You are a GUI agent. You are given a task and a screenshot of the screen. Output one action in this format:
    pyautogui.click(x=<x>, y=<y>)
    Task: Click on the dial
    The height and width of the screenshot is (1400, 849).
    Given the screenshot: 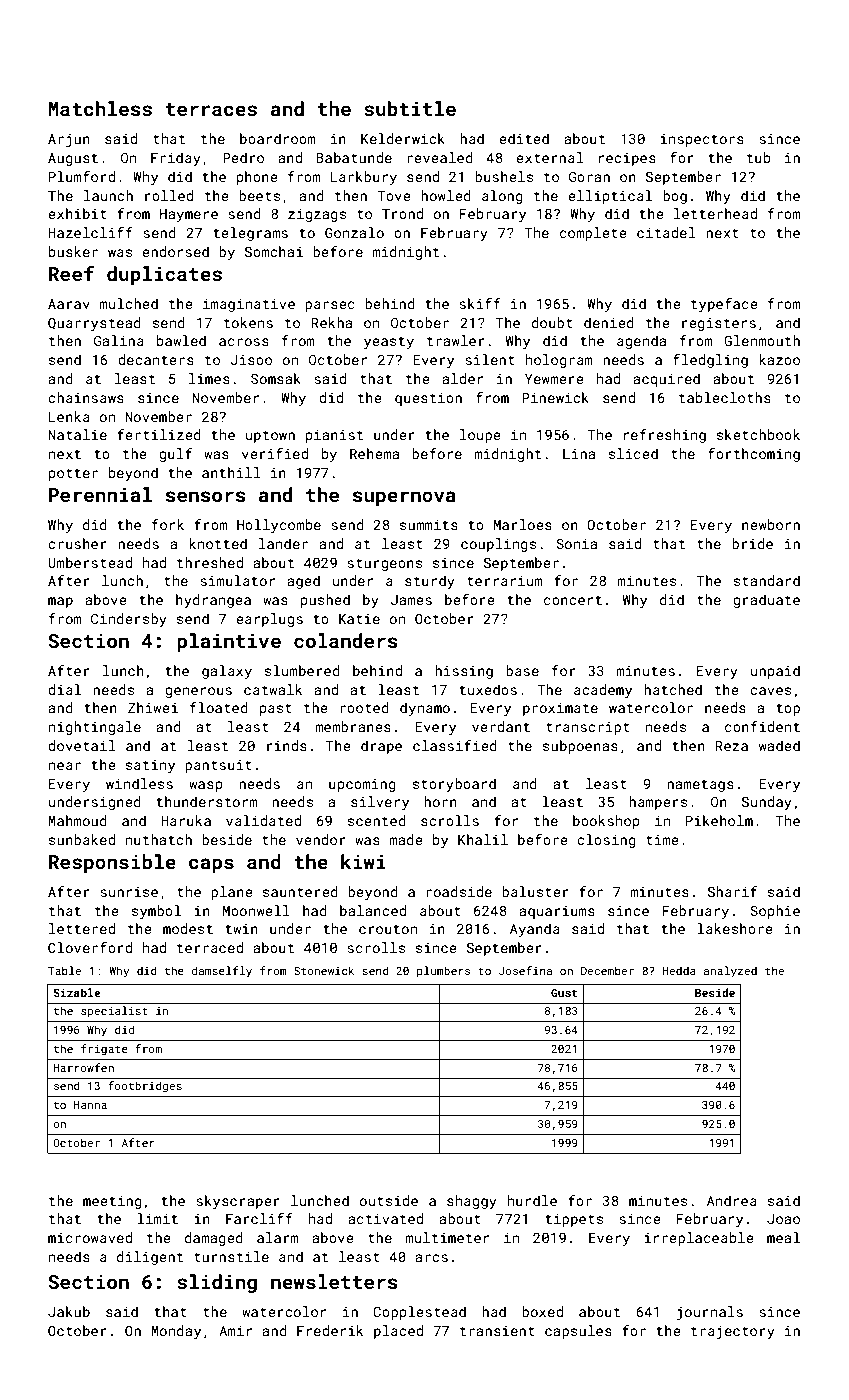 What is the action you would take?
    pyautogui.click(x=64, y=689)
